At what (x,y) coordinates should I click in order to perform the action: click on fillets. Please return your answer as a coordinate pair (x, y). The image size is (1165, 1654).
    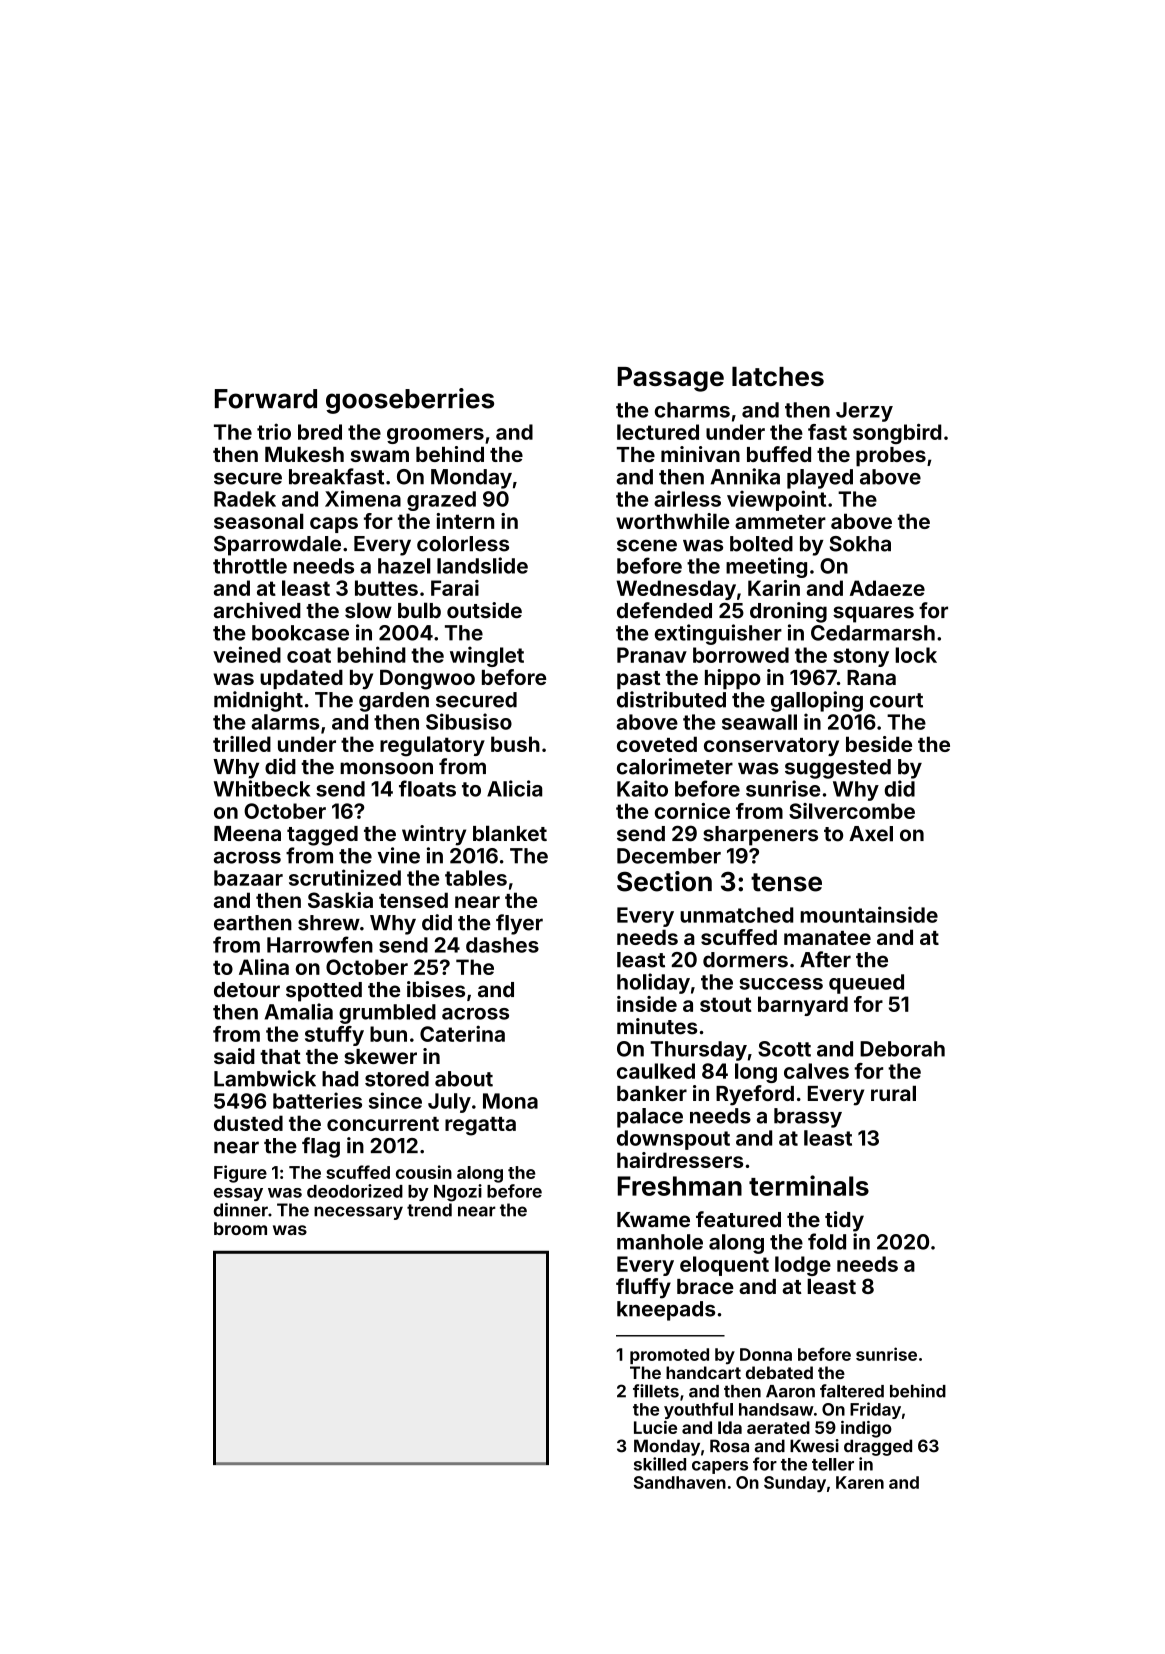
    Looking at the image, I should click on (656, 1391).
